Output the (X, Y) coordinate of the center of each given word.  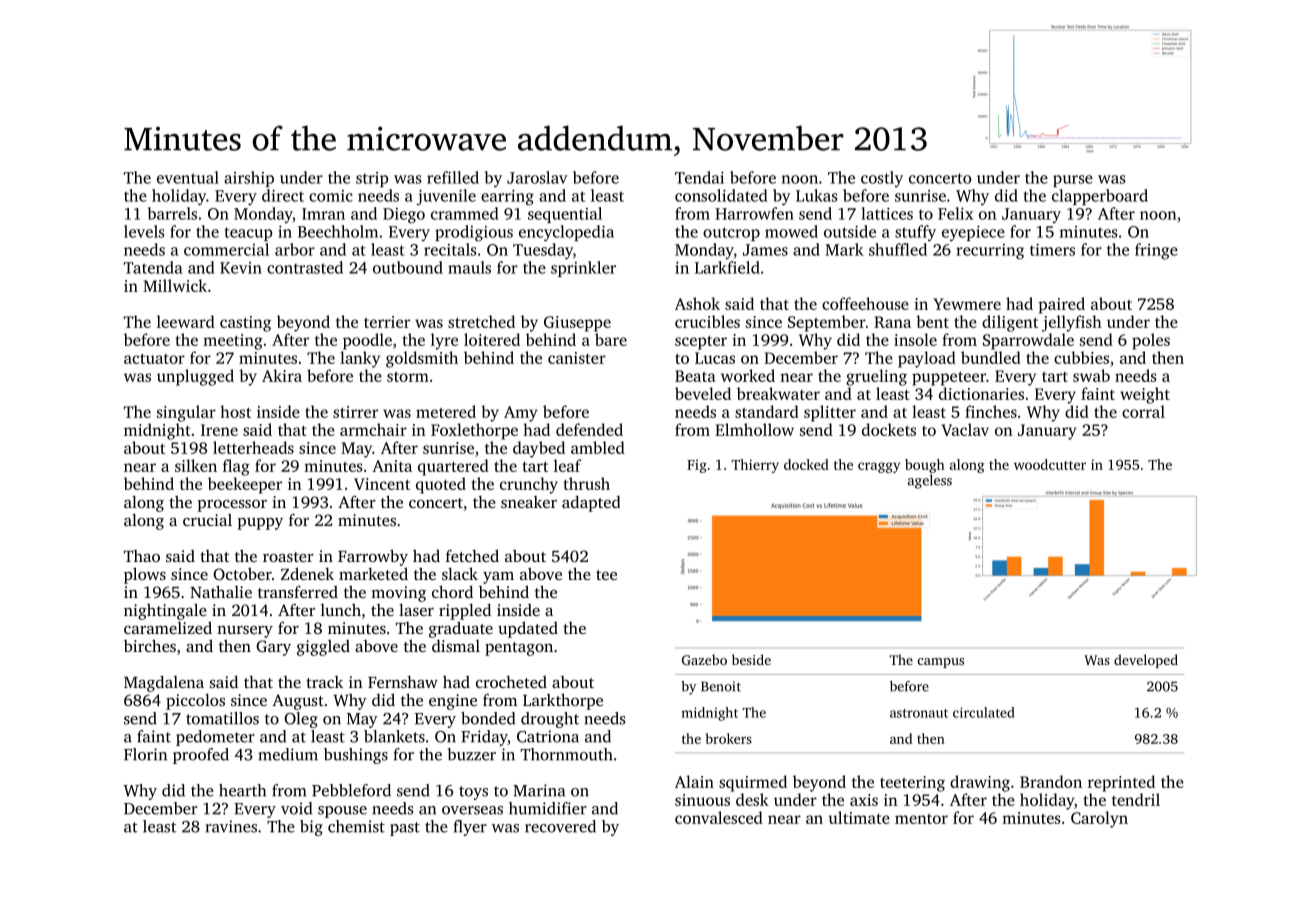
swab (1091, 375)
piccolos (195, 702)
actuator (154, 359)
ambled (598, 447)
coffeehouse (865, 303)
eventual (188, 177)
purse (1073, 181)
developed (1146, 661)
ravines (231, 826)
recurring (990, 252)
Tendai (699, 177)
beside (751, 659)
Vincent (382, 484)
